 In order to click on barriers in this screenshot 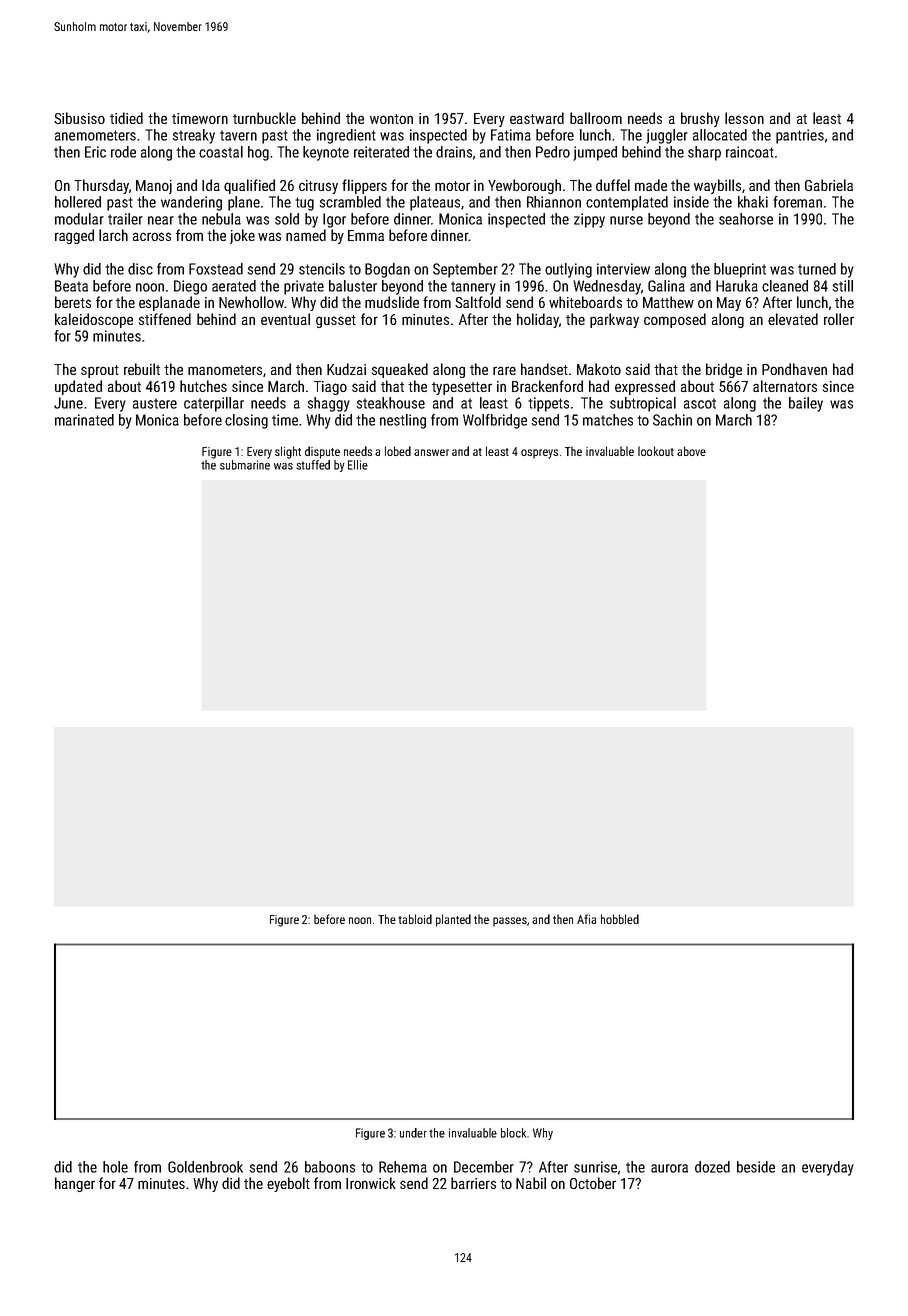, I will do `click(473, 1183)`.
